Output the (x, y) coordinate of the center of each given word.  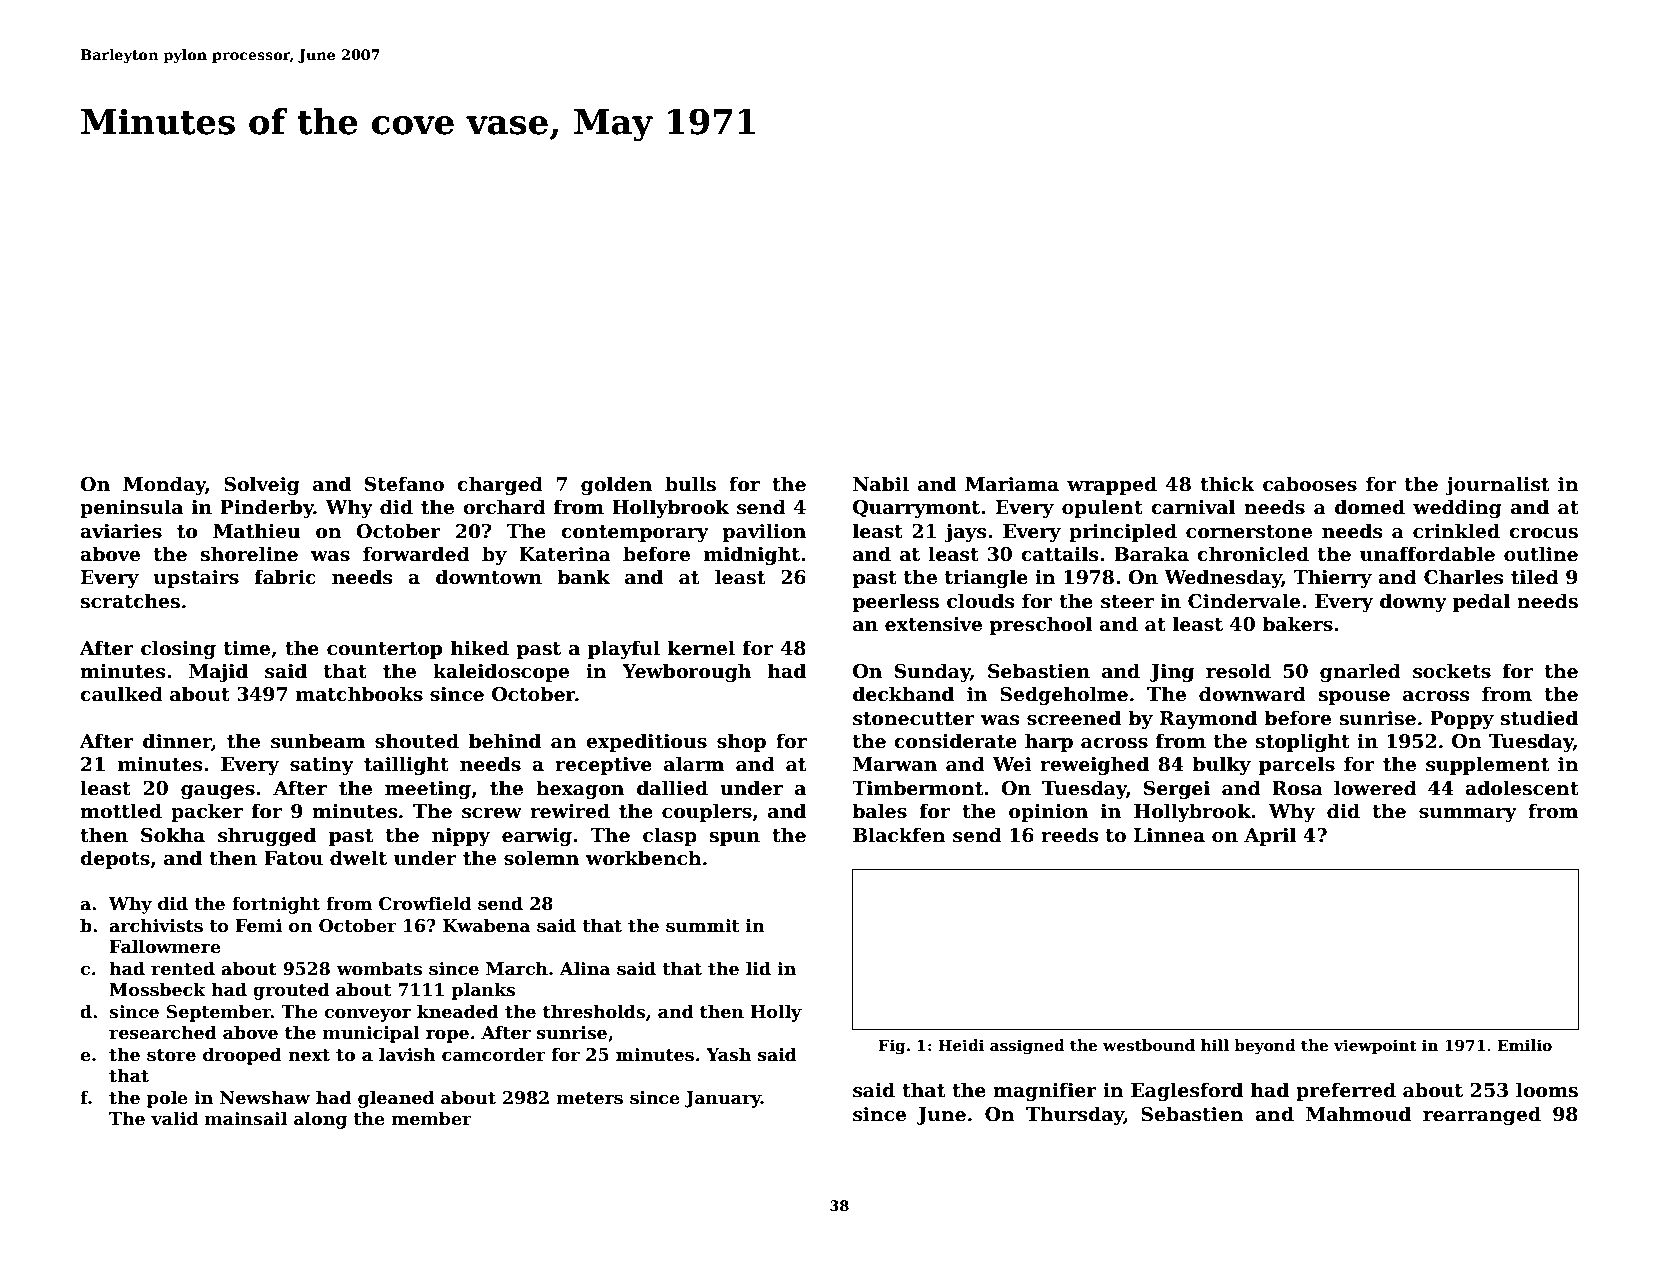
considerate (955, 741)
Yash (728, 1054)
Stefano (404, 484)
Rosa (1297, 788)
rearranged (1482, 1115)
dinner (177, 742)
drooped (242, 1056)
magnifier (1045, 1091)
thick (1227, 484)
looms (1547, 1090)
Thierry (1333, 578)
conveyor (367, 1015)
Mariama (1012, 484)
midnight (752, 555)
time (247, 648)
